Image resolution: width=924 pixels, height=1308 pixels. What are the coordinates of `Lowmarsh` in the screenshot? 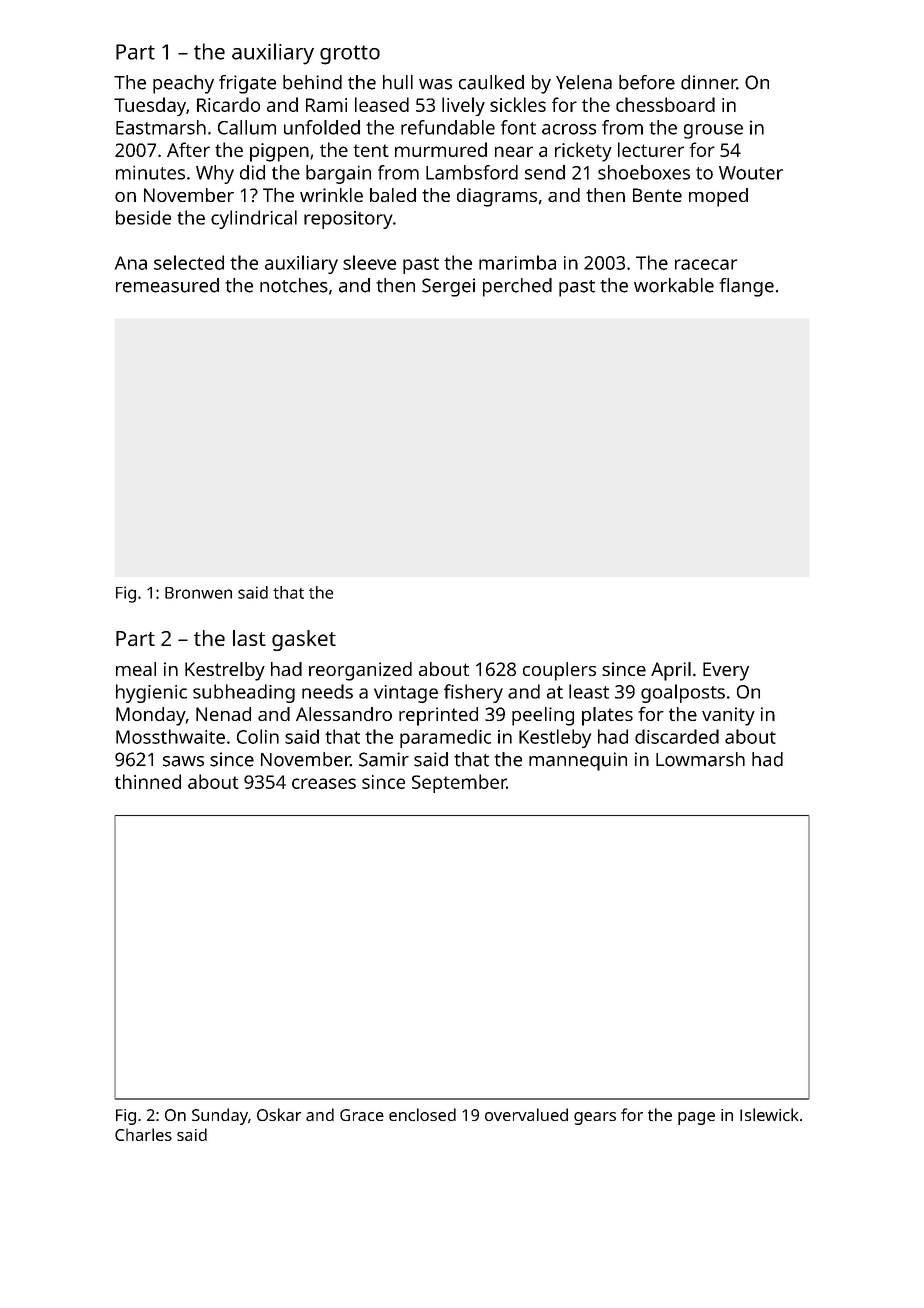 It's located at (700, 759).
